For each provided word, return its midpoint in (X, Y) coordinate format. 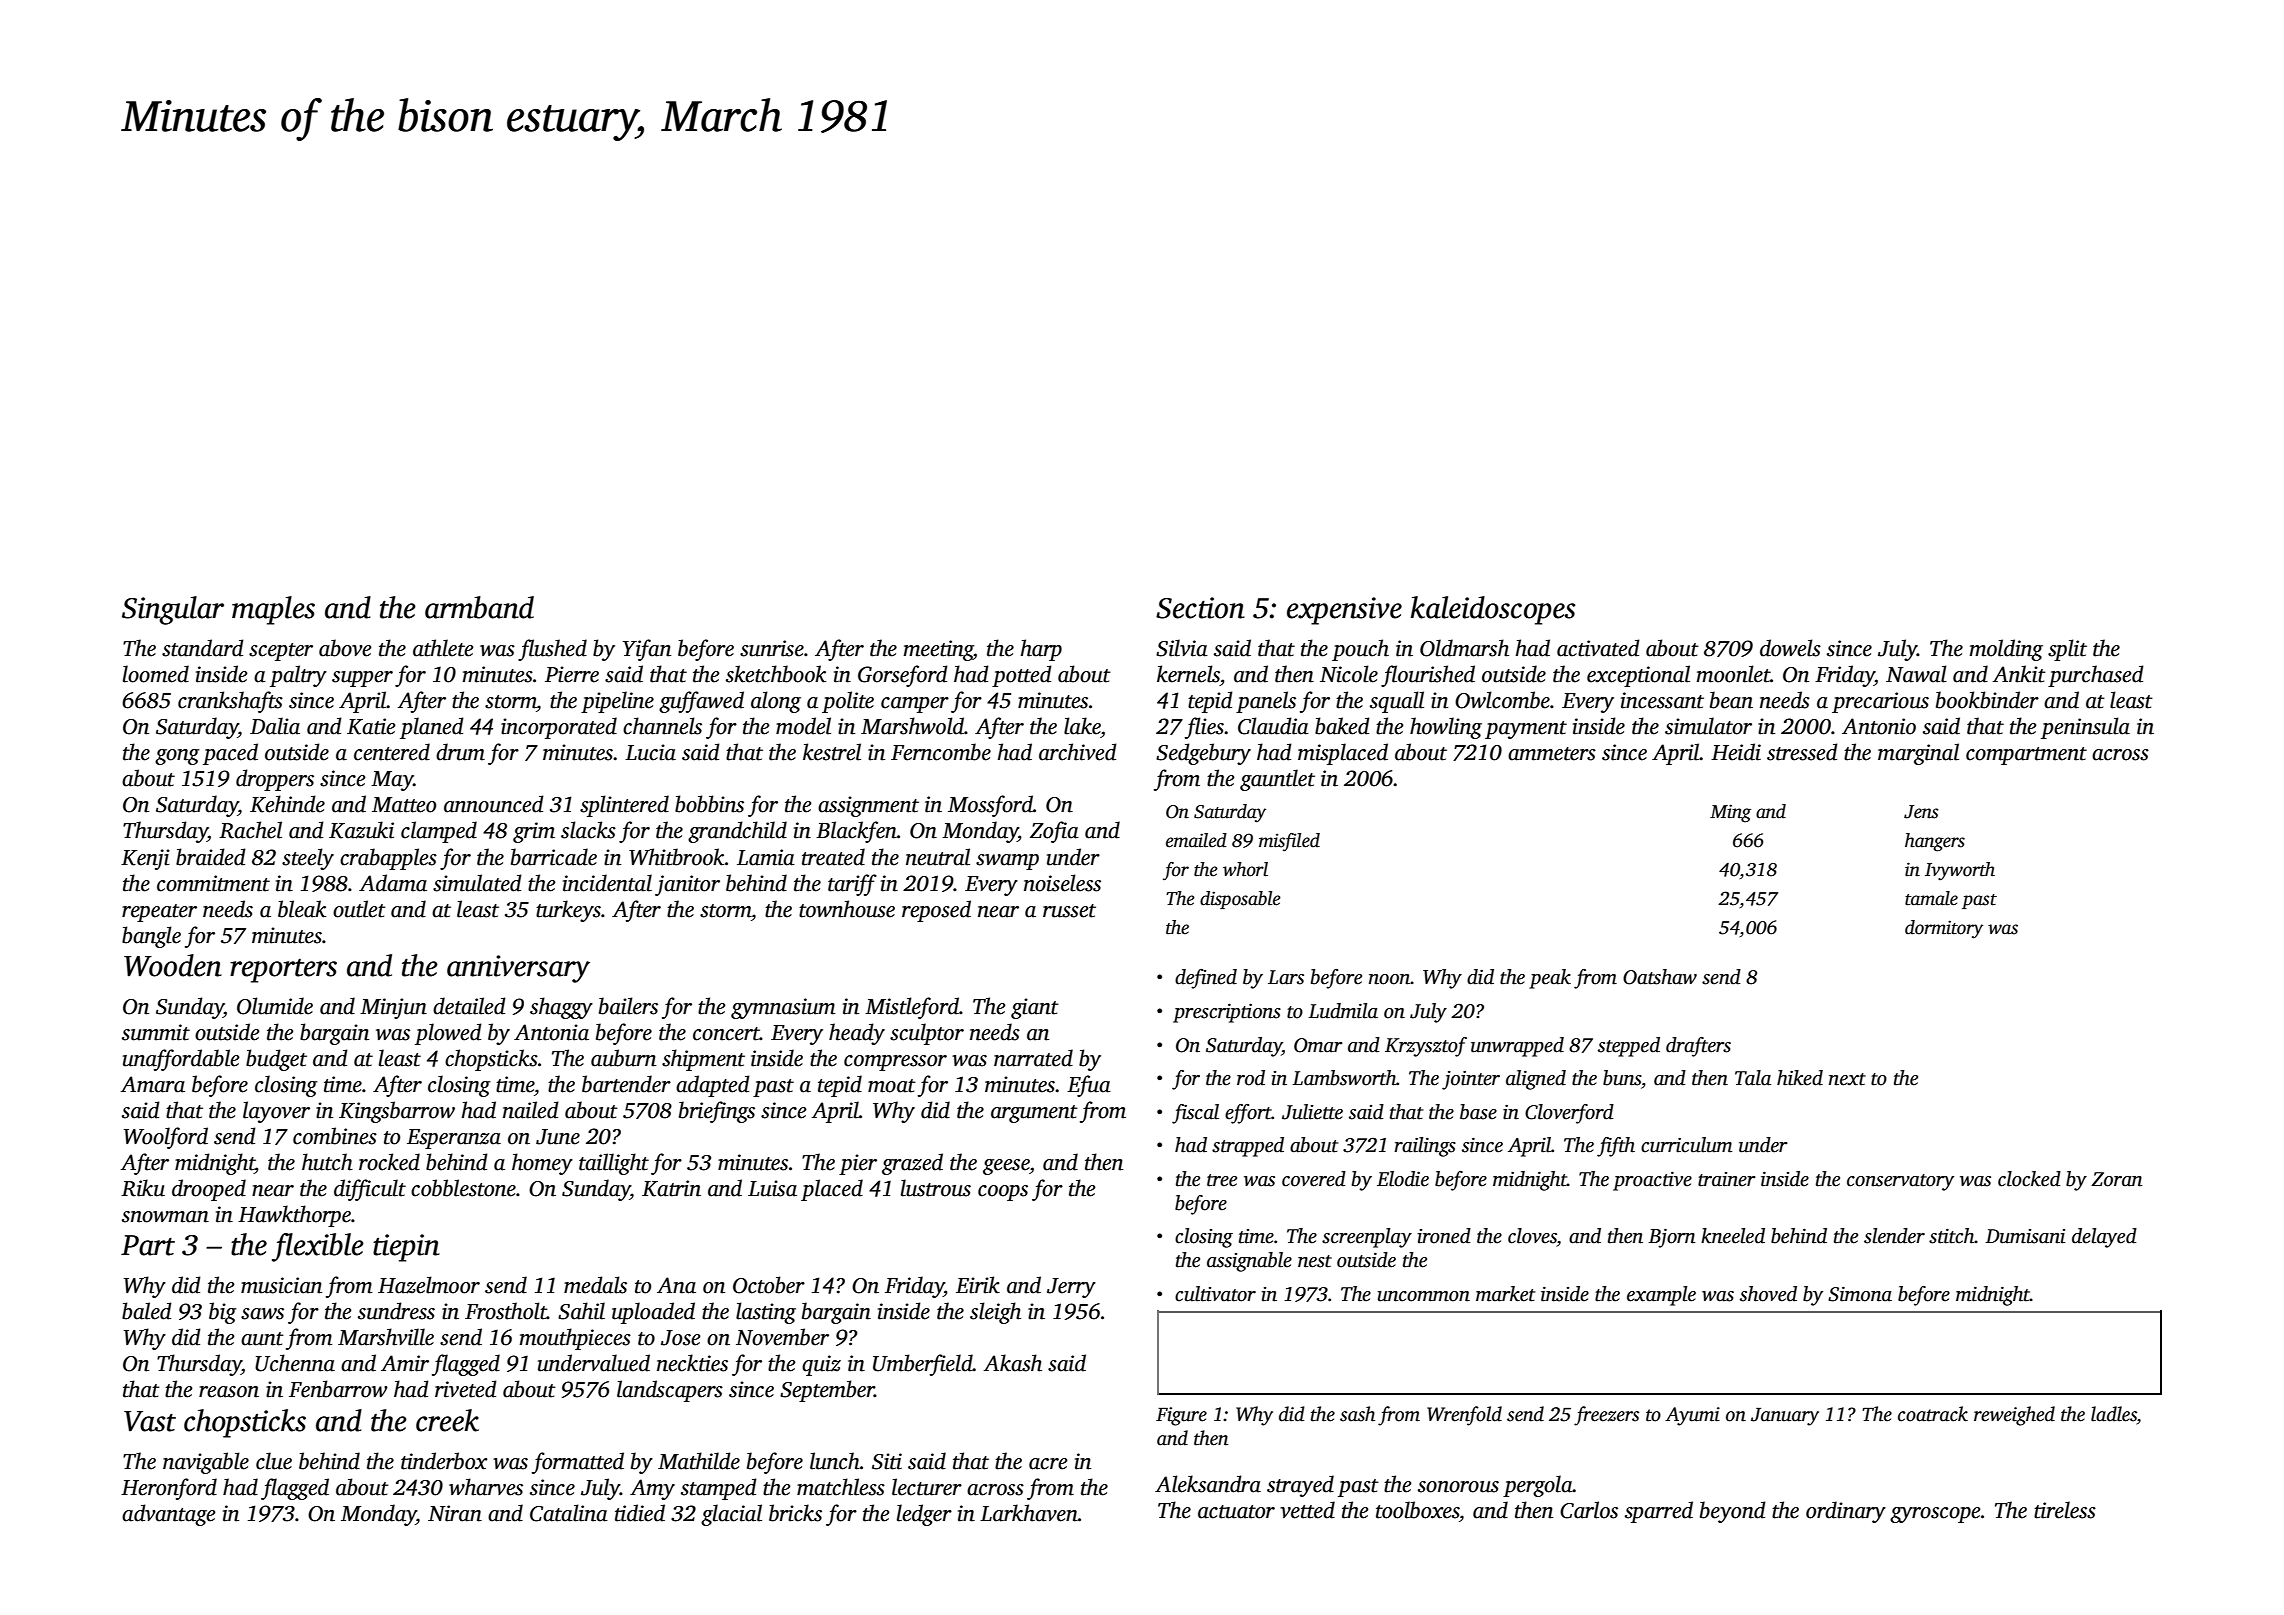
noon (1390, 979)
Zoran (2117, 1179)
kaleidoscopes (1493, 610)
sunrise (772, 648)
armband (479, 607)
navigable (206, 1463)
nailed (531, 1110)
